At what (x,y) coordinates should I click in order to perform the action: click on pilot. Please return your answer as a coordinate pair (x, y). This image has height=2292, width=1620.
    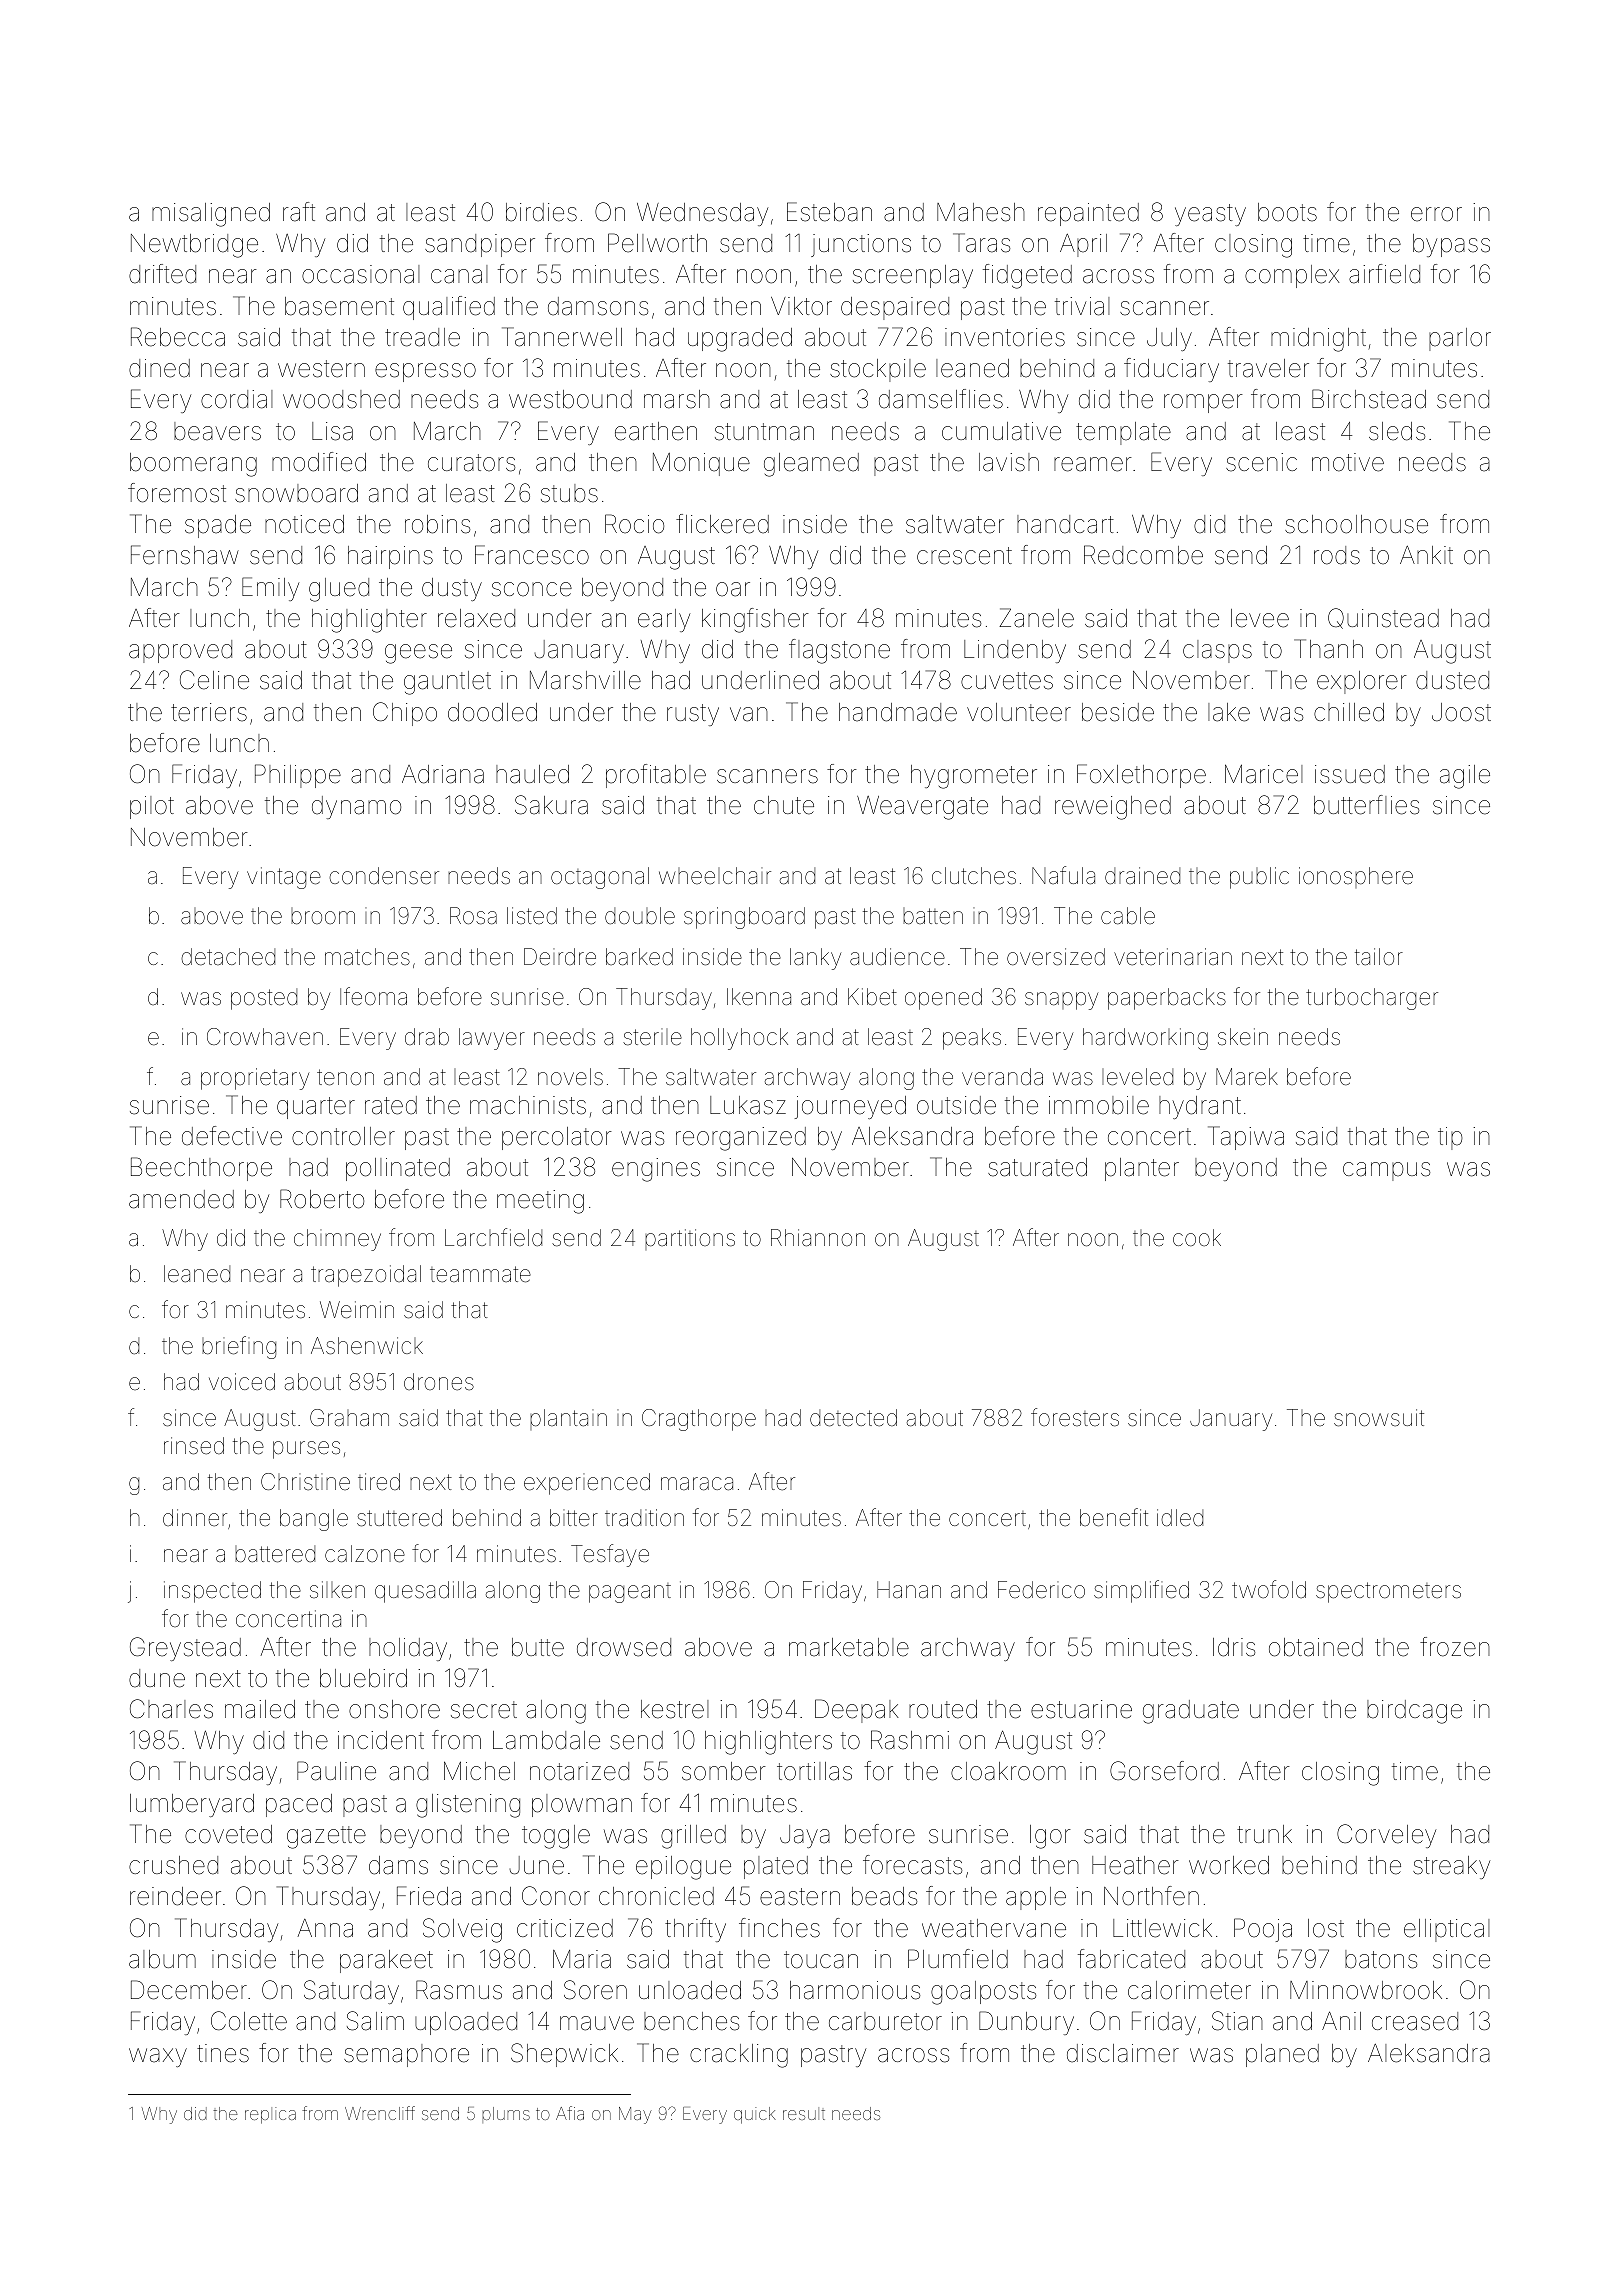
    Looking at the image, I should click on (152, 807).
